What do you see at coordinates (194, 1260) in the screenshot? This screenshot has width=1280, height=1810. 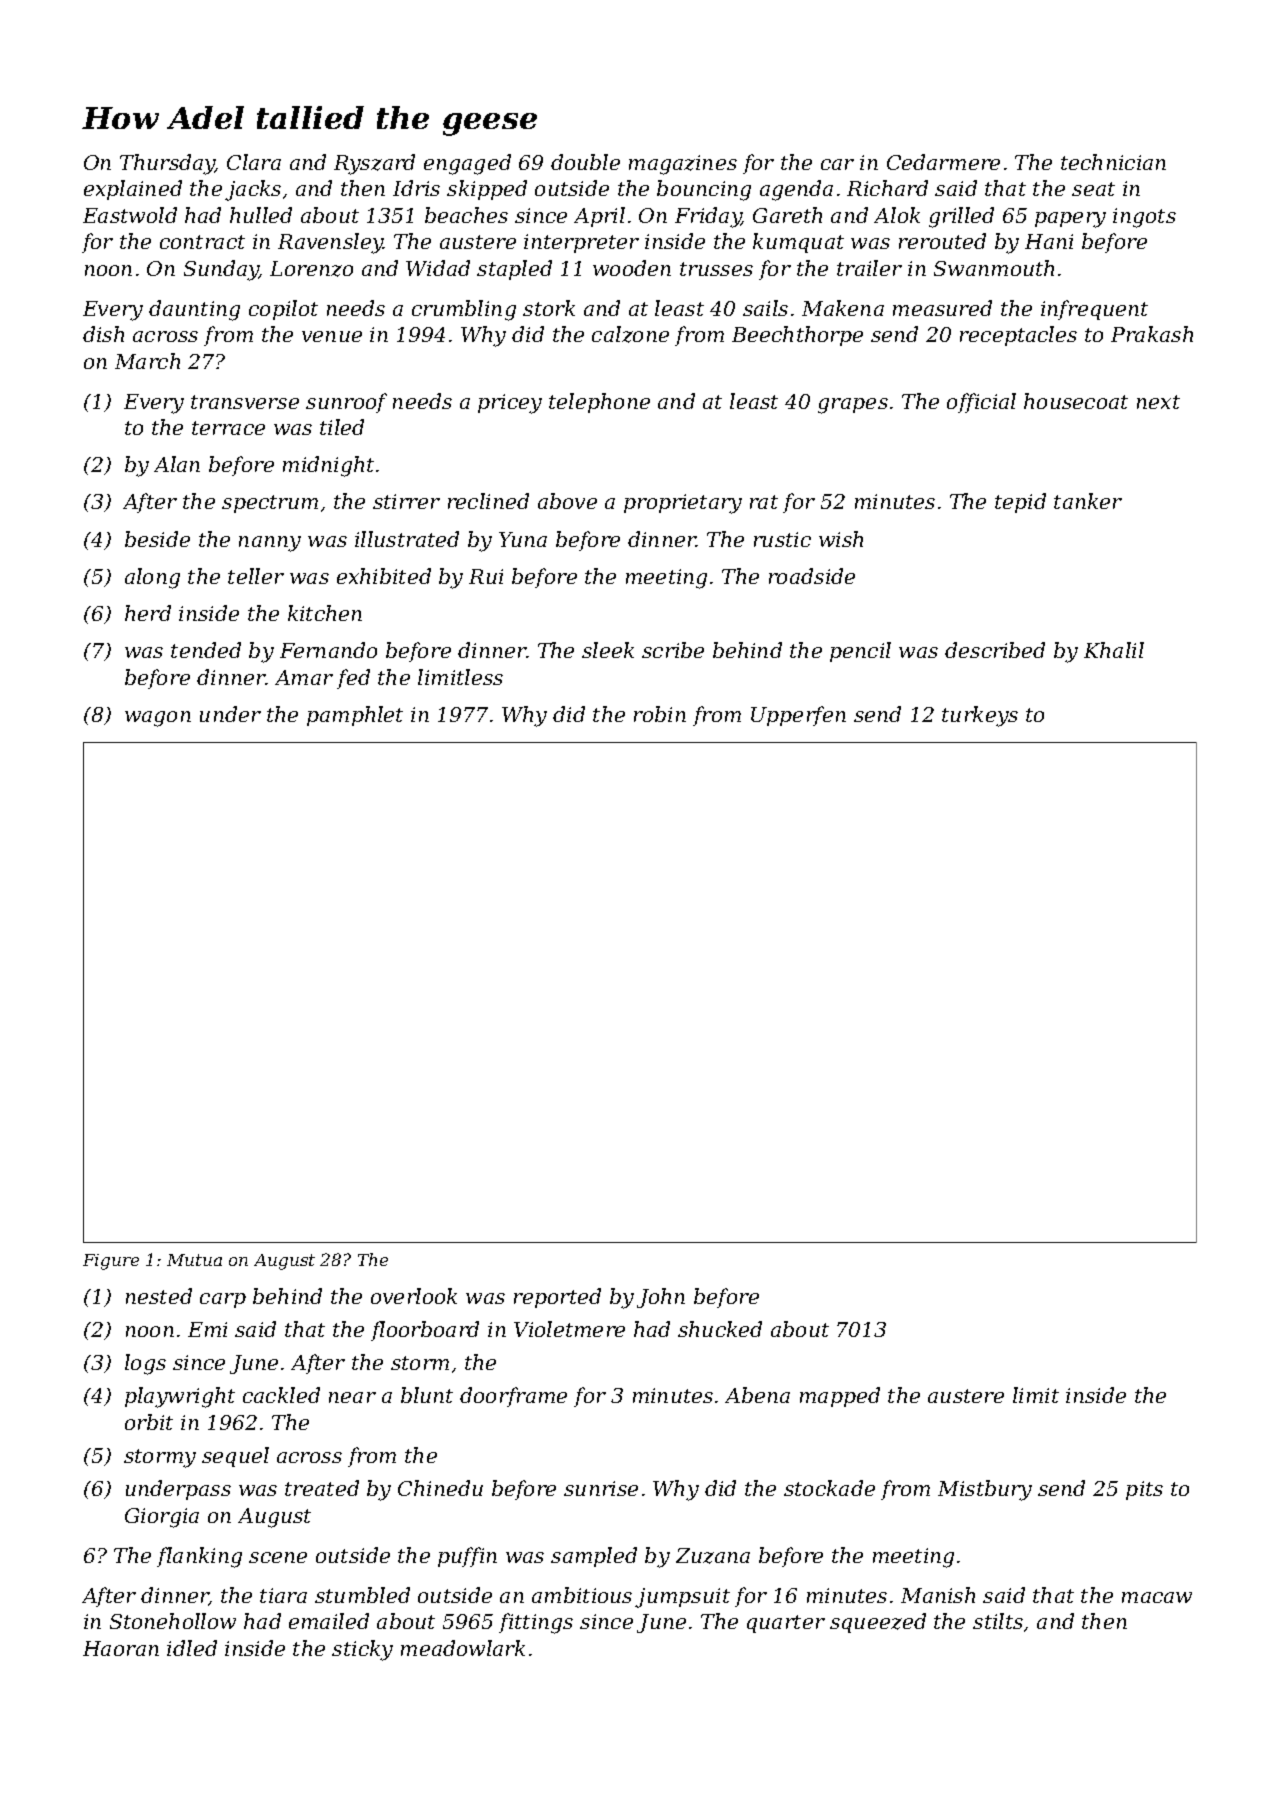 I see `Mutua` at bounding box center [194, 1260].
